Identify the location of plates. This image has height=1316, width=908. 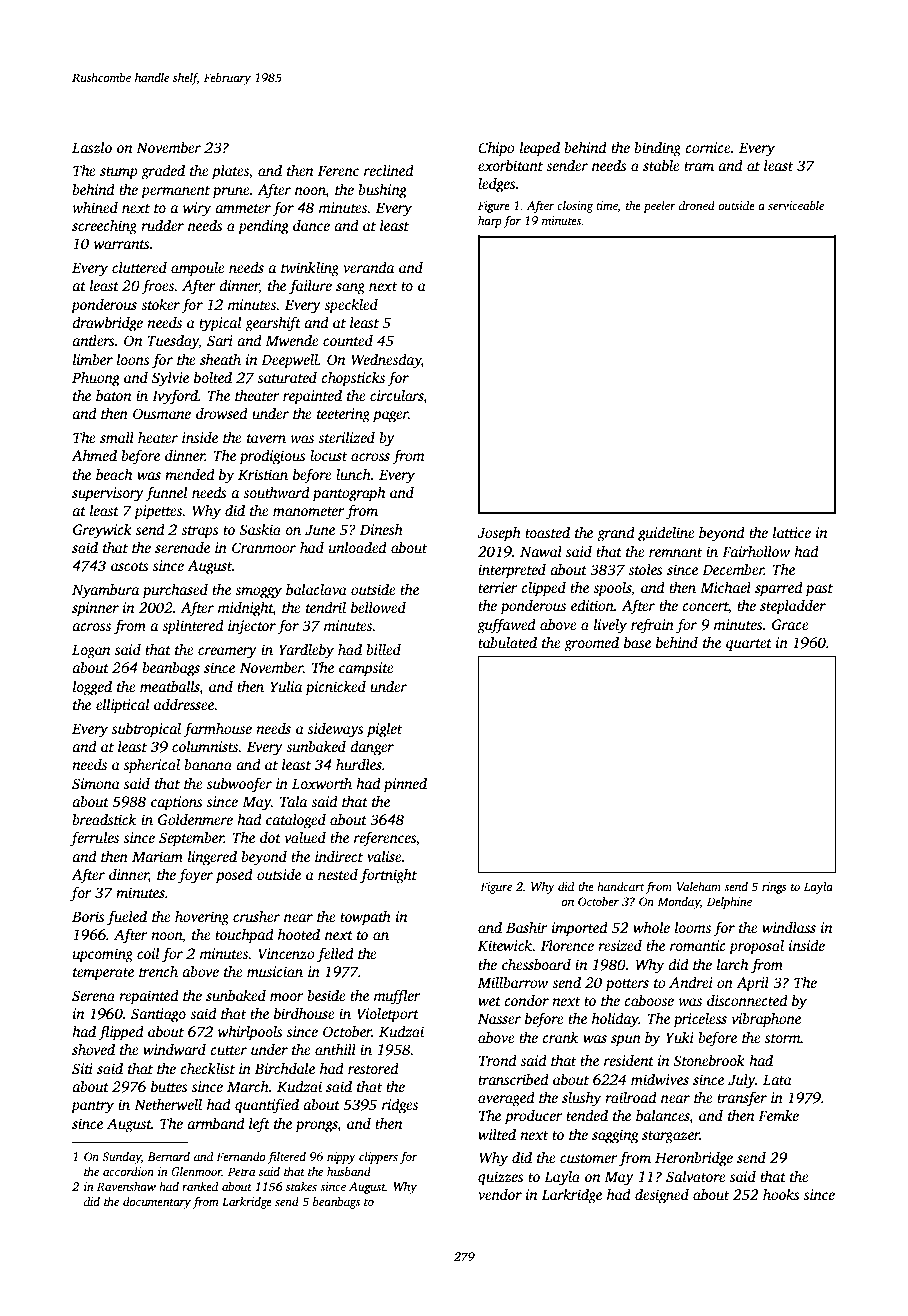
(230, 172).
